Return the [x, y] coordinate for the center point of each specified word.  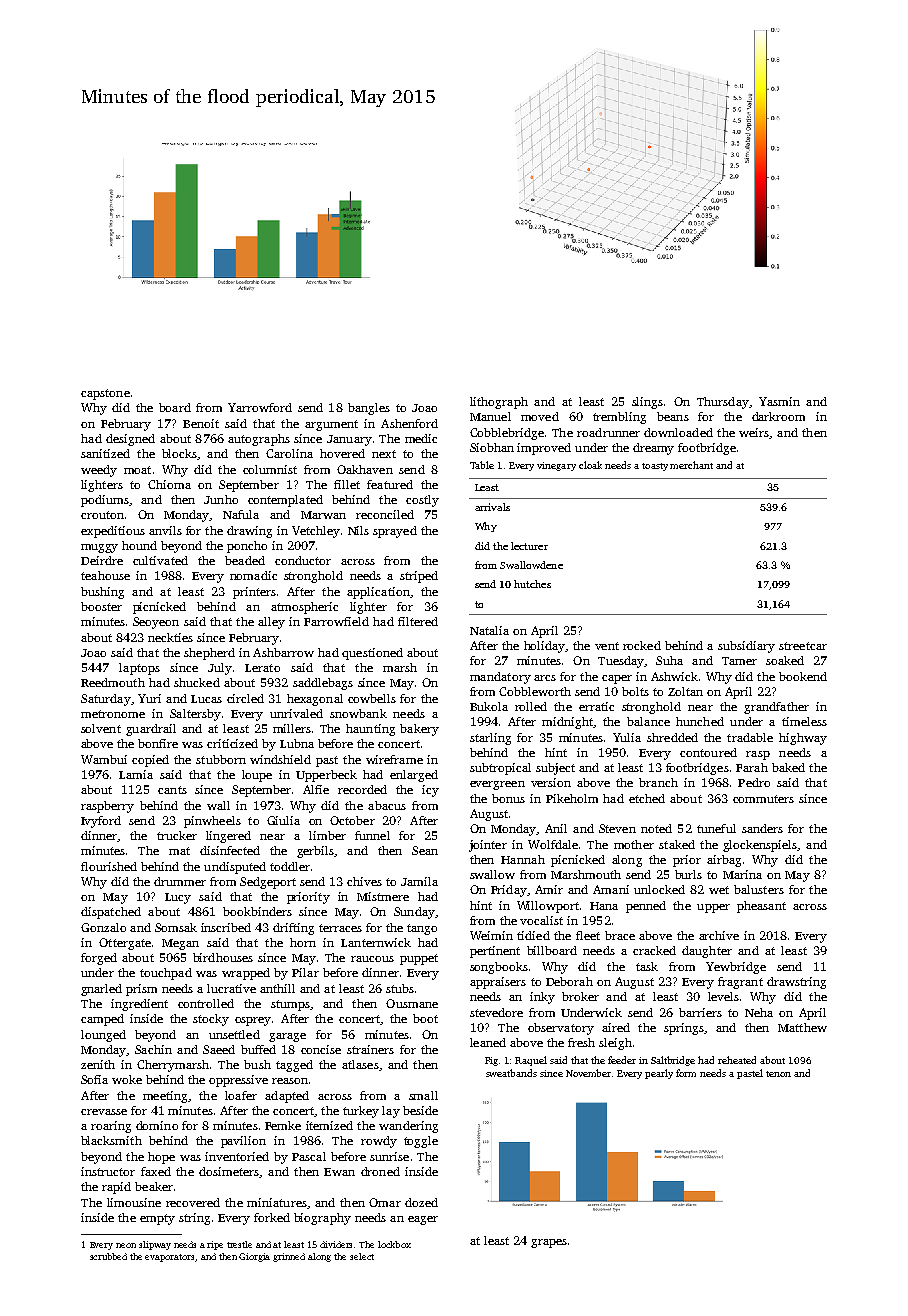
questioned [372, 654]
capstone [105, 394]
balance [648, 721]
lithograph [499, 403]
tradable [750, 737]
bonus [508, 798]
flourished [109, 866]
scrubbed [108, 1256]
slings [647, 403]
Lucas [206, 699]
